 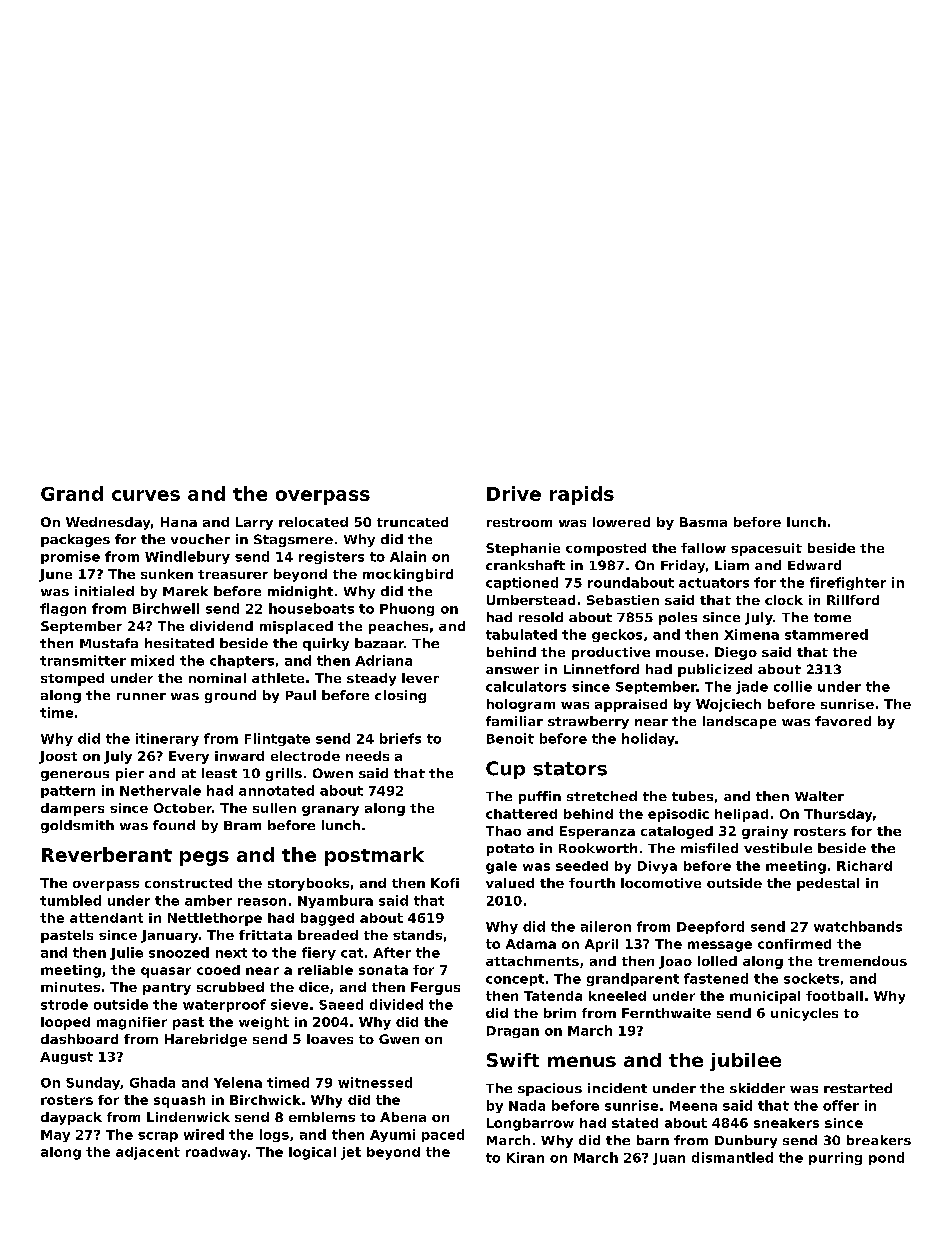 What do you see at coordinates (204, 858) in the screenshot?
I see `pegs` at bounding box center [204, 858].
